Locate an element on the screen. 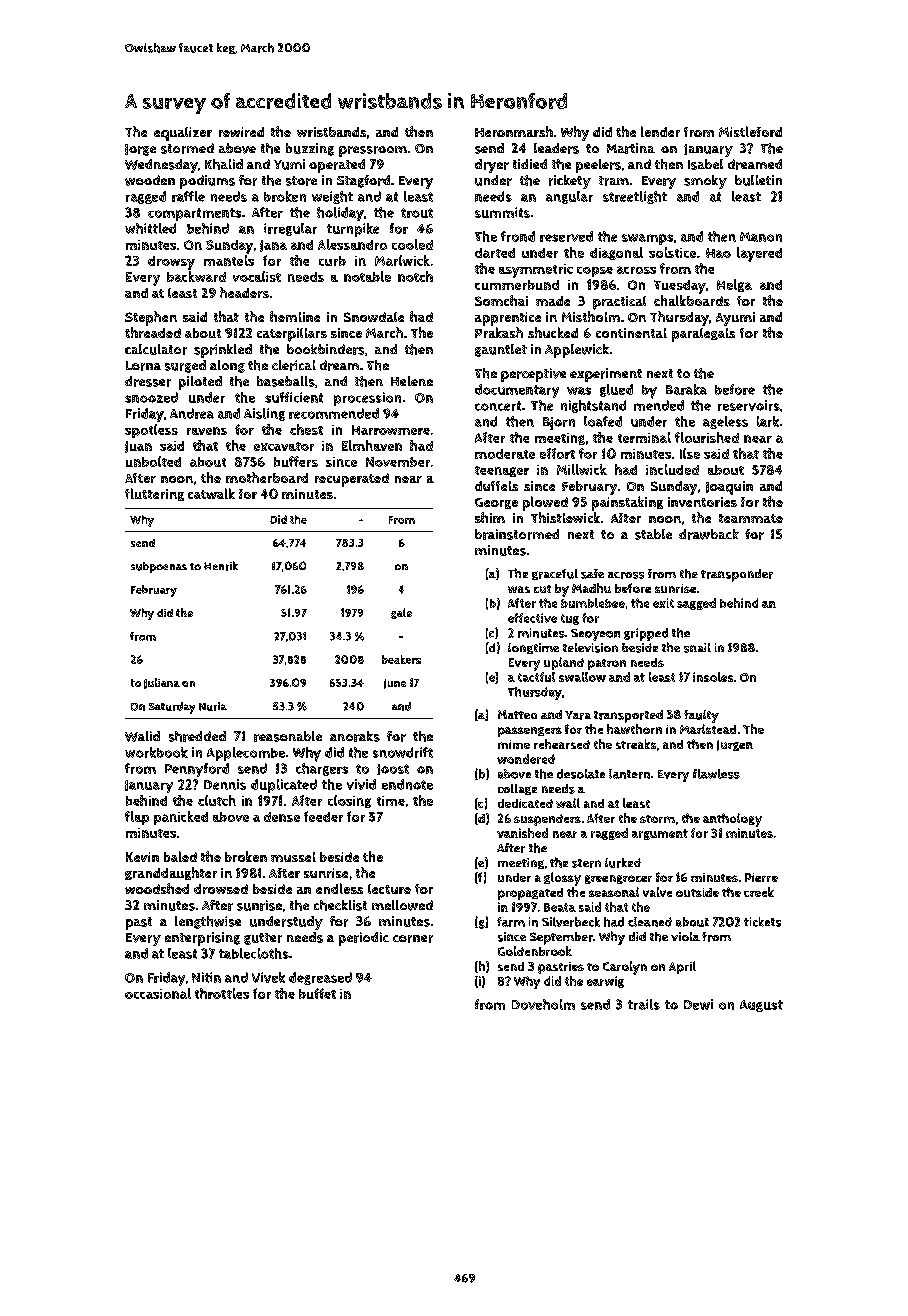 The image size is (908, 1316). Applecombe is located at coordinates (246, 754).
